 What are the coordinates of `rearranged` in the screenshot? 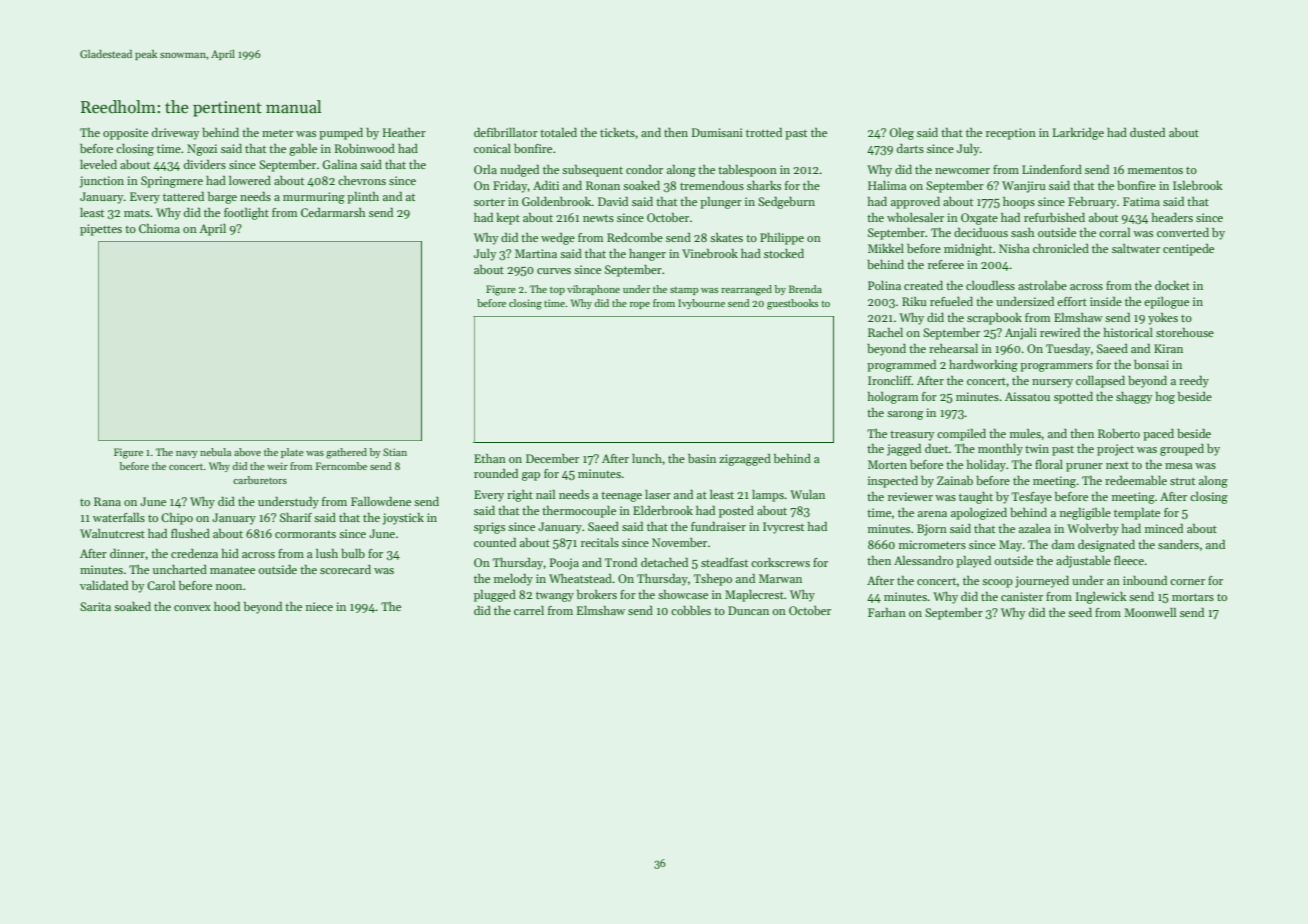 It's located at (746, 290).
